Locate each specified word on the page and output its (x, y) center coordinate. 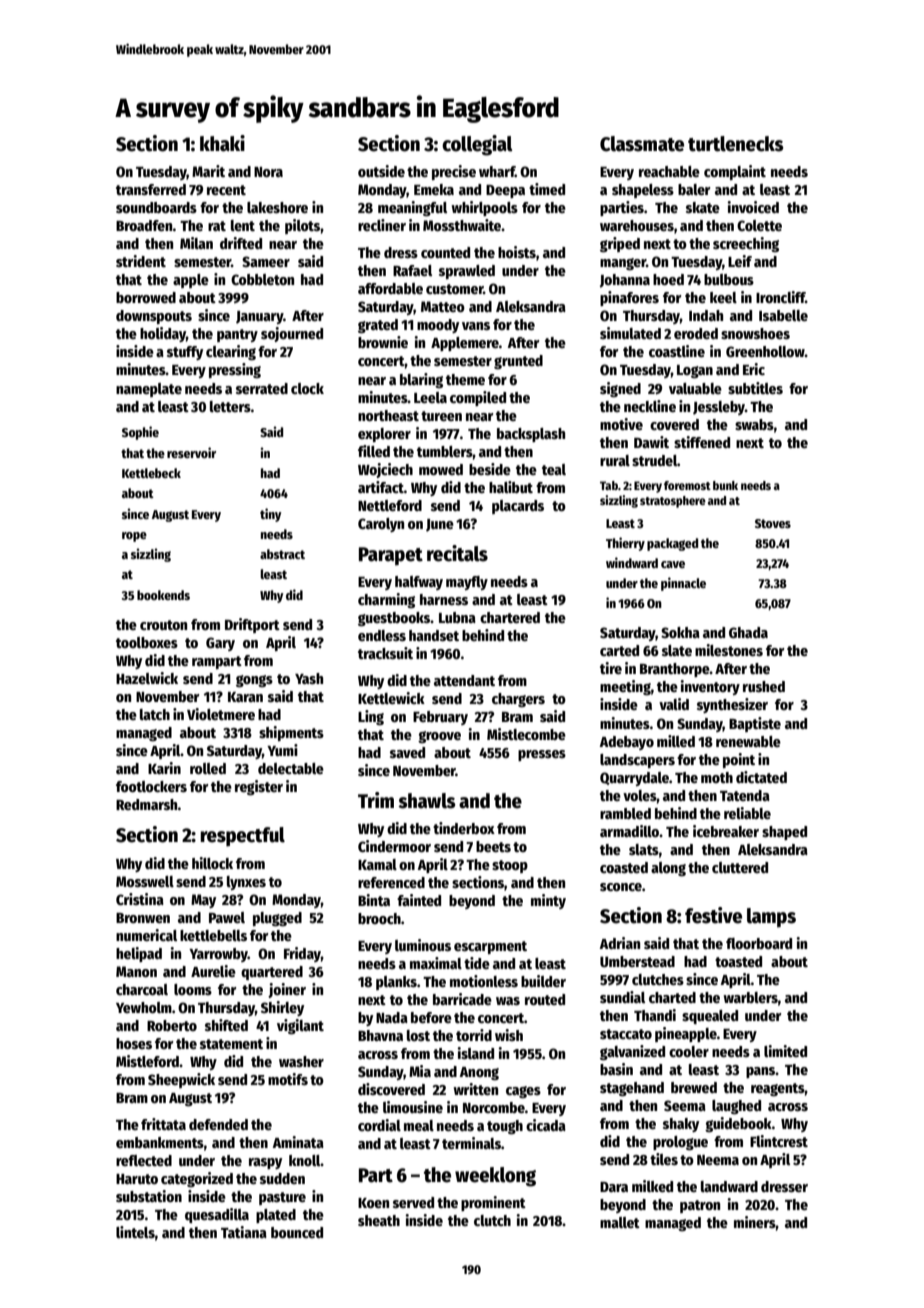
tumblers (445, 451)
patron (700, 1206)
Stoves (773, 523)
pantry (237, 335)
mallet (620, 1222)
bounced (297, 1232)
